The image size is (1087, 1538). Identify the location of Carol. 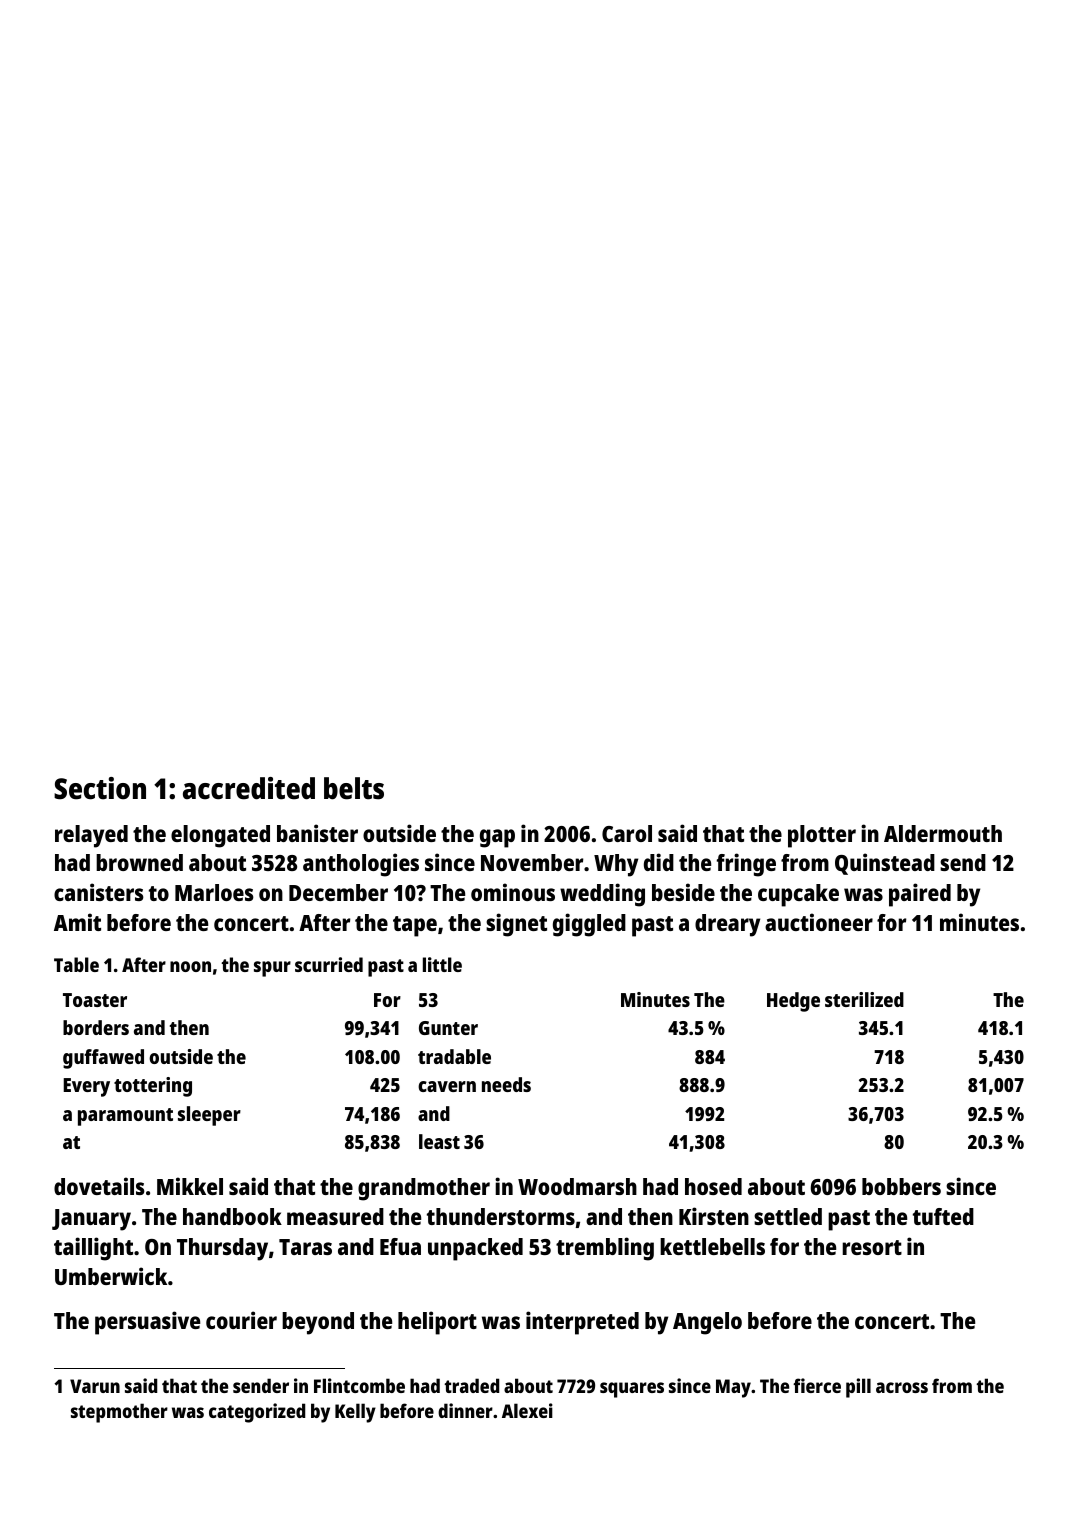
(627, 833).
